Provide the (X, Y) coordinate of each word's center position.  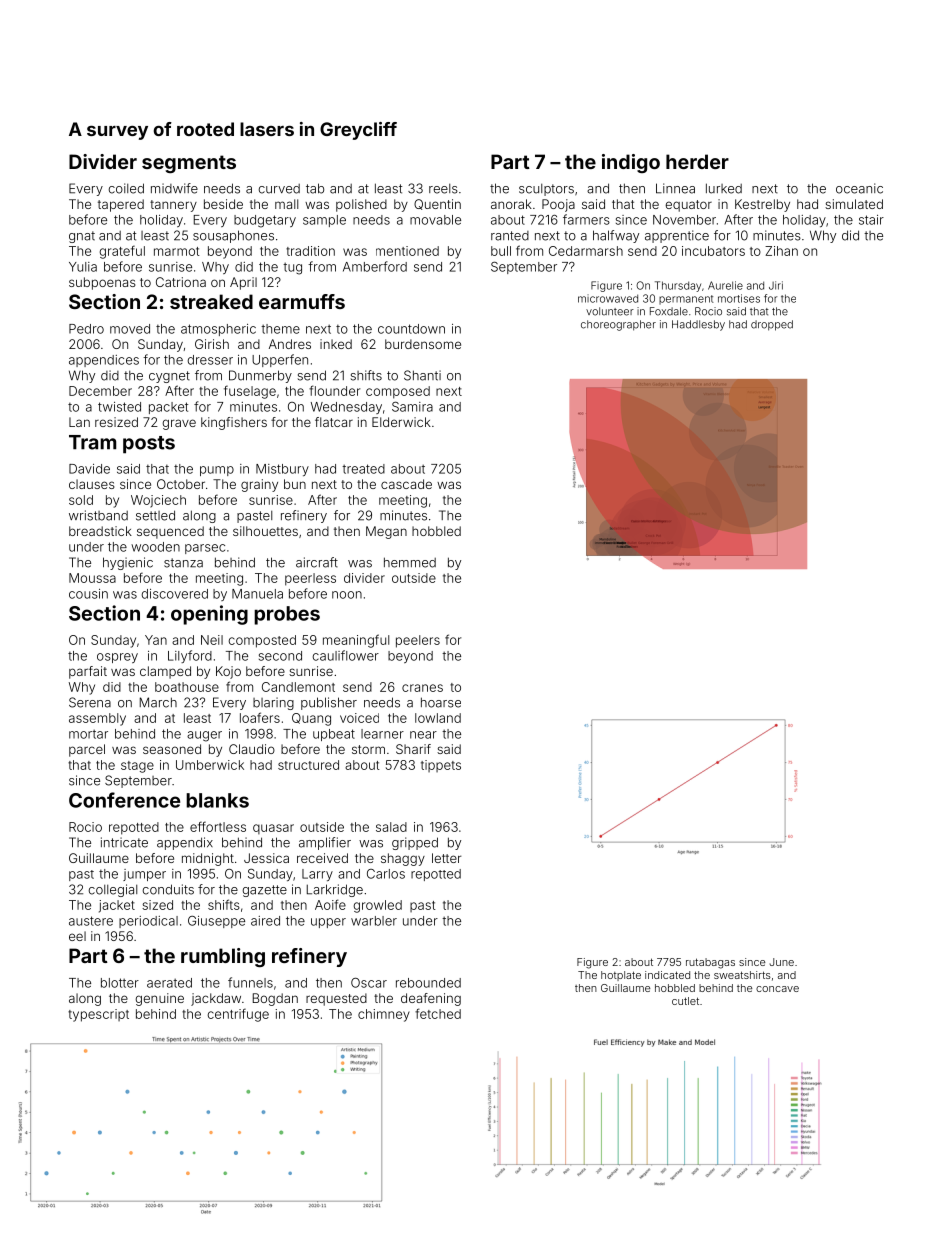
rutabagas (710, 963)
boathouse (187, 687)
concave (777, 989)
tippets (441, 766)
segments (189, 164)
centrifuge (238, 1015)
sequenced (170, 532)
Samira (412, 406)
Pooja (558, 205)
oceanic (859, 188)
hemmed (410, 562)
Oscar (369, 983)
